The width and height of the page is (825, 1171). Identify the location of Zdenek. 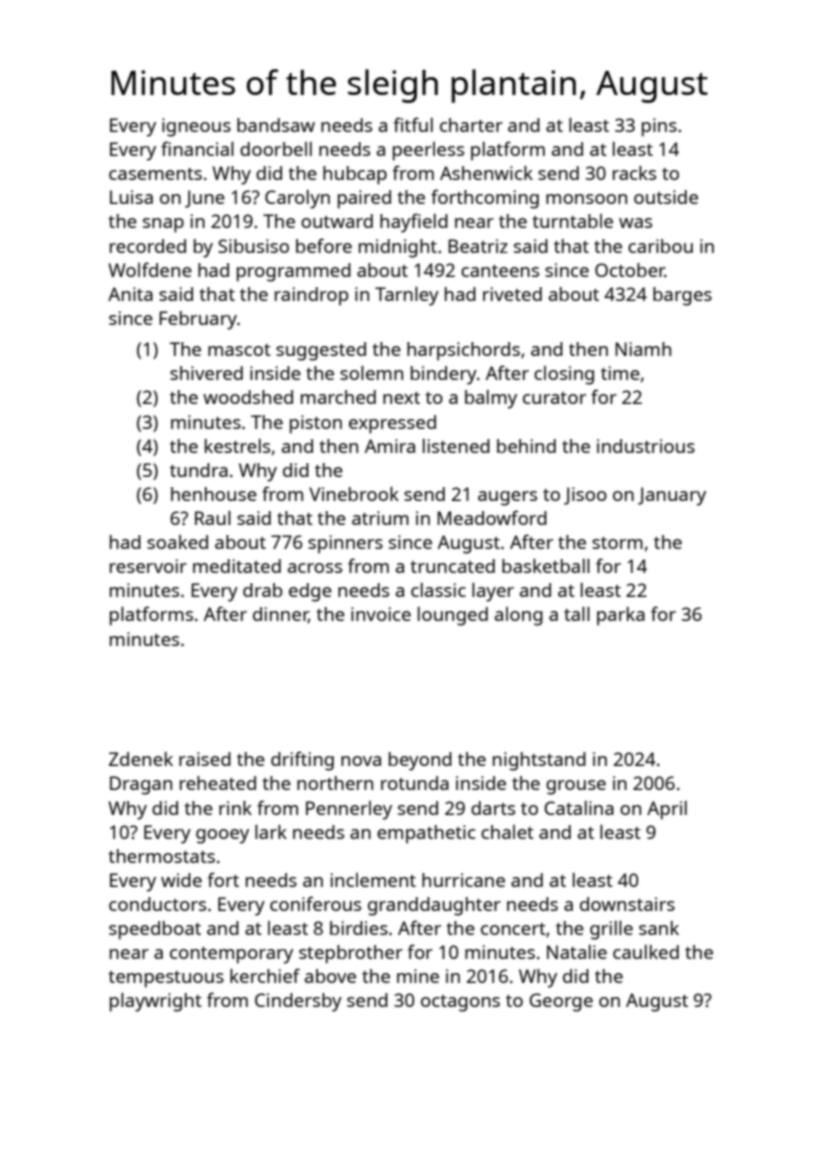
(141, 759).
